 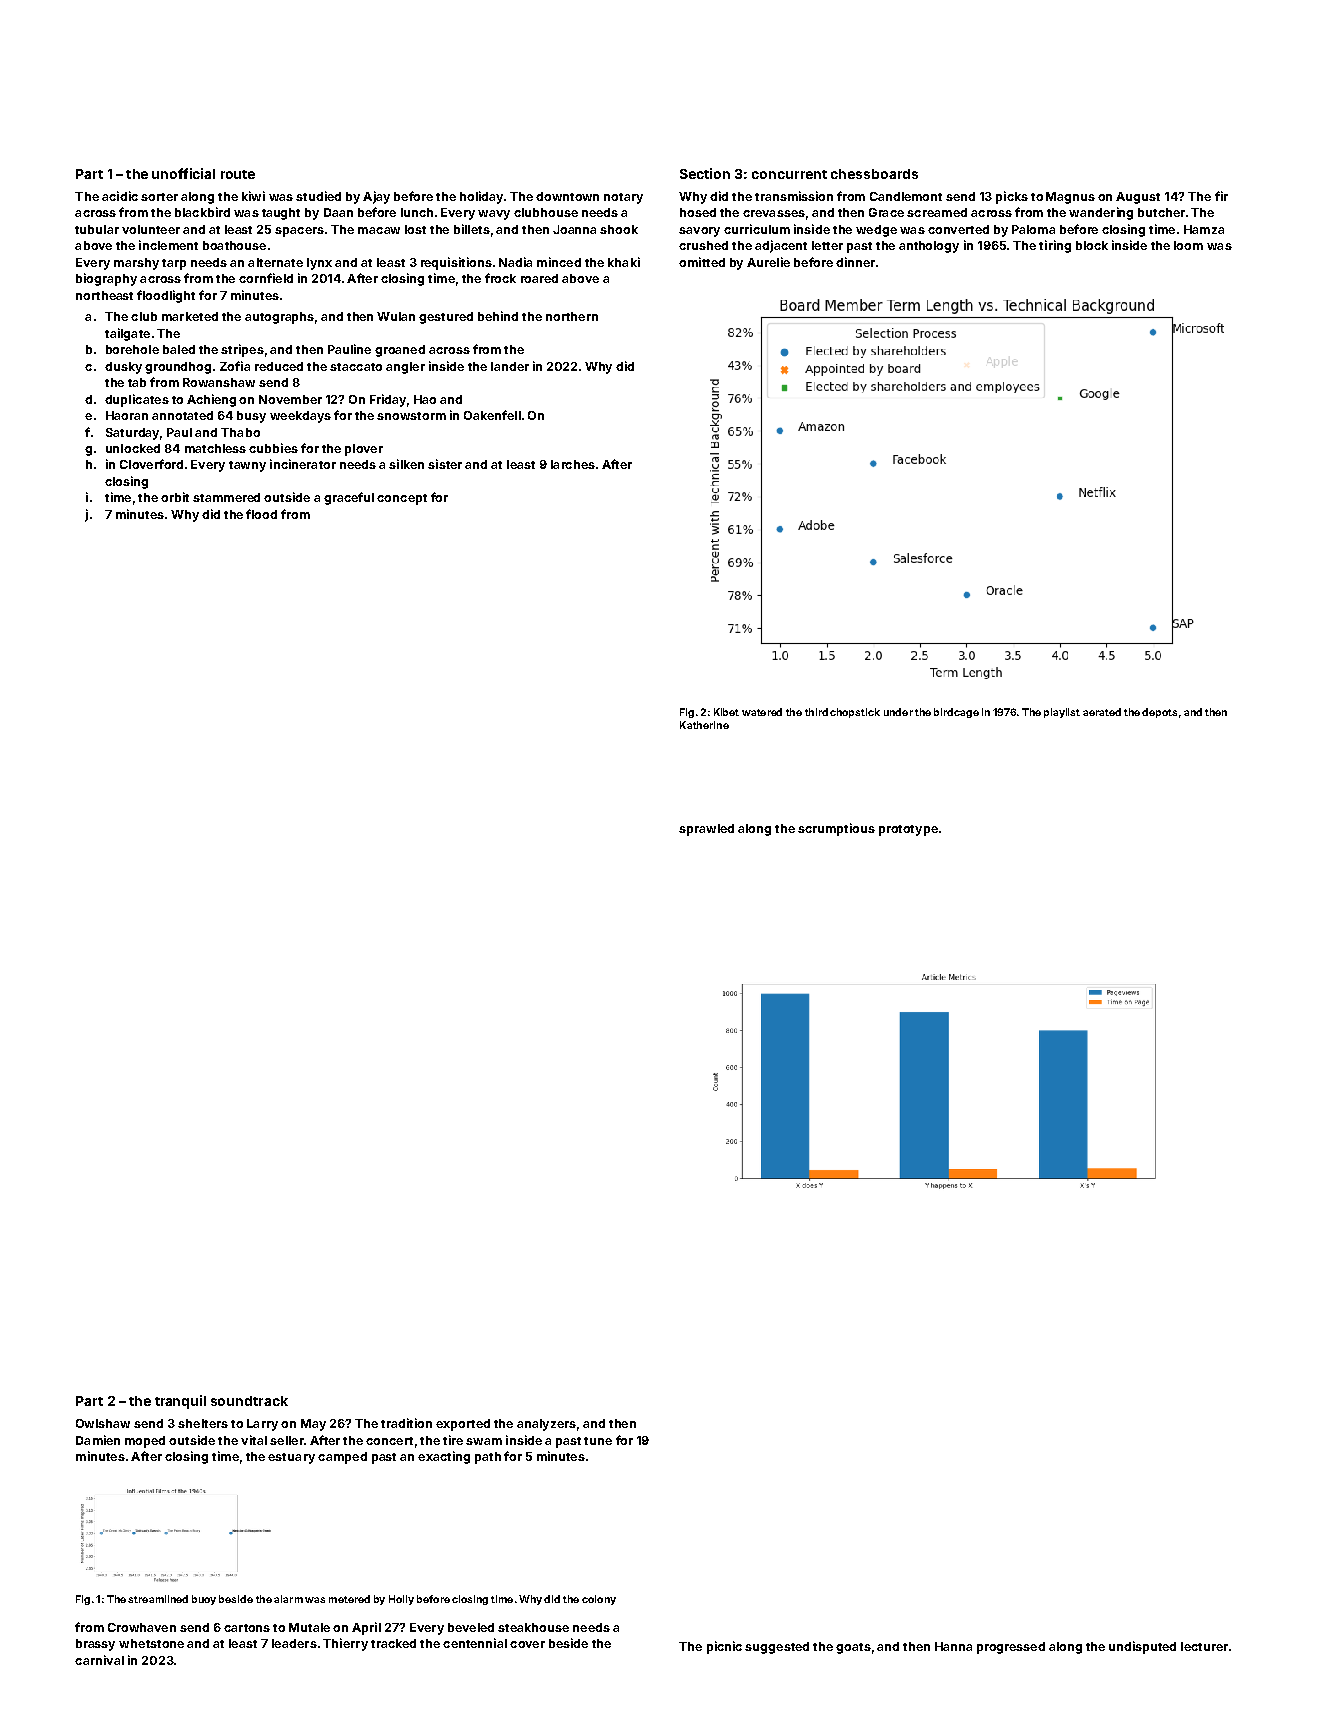 I want to click on Aurelie, so click(x=768, y=262).
